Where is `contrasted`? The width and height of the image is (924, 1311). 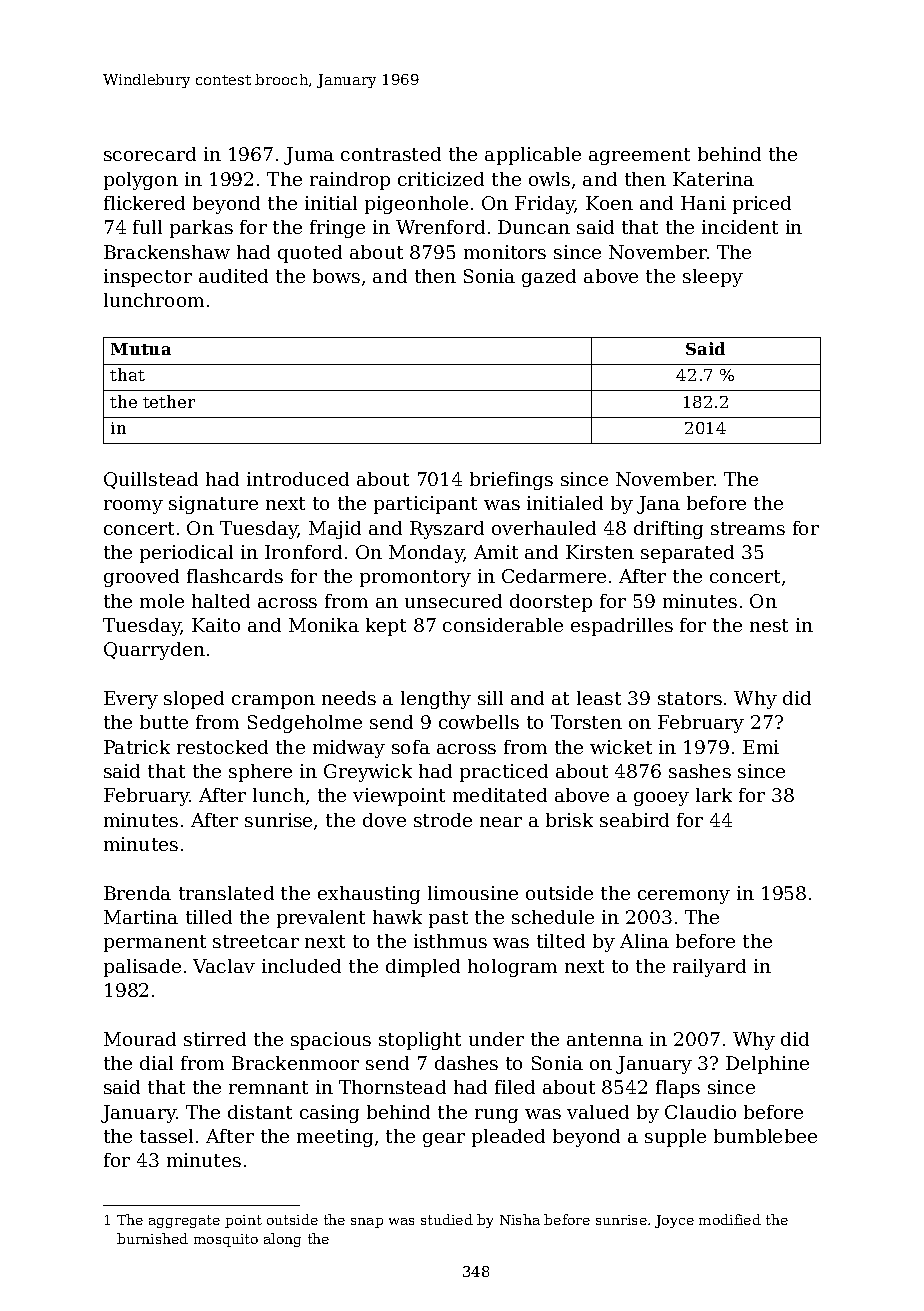
contrasted is located at coordinates (391, 154).
